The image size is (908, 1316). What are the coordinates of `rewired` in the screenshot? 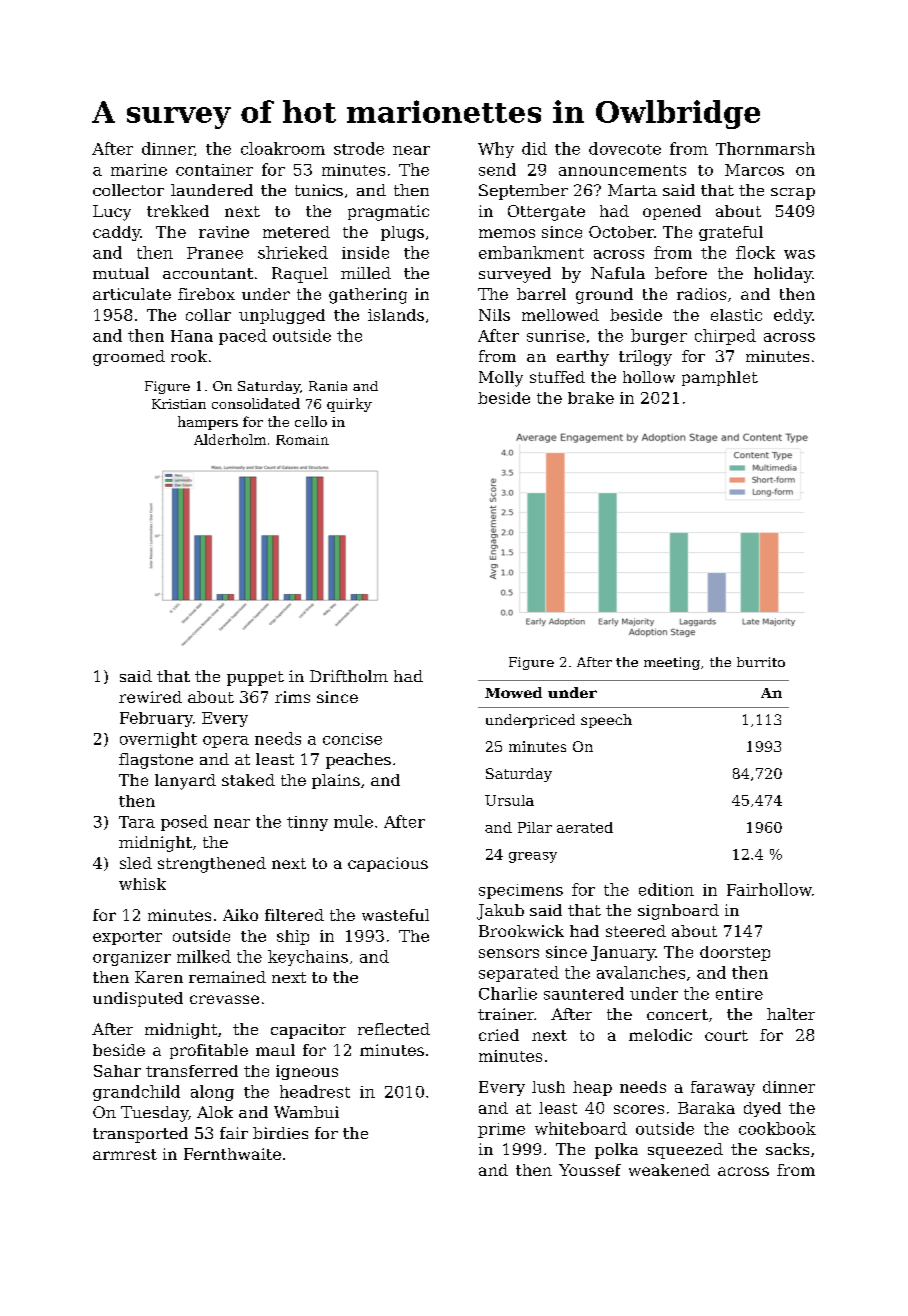 It's located at (150, 697).
